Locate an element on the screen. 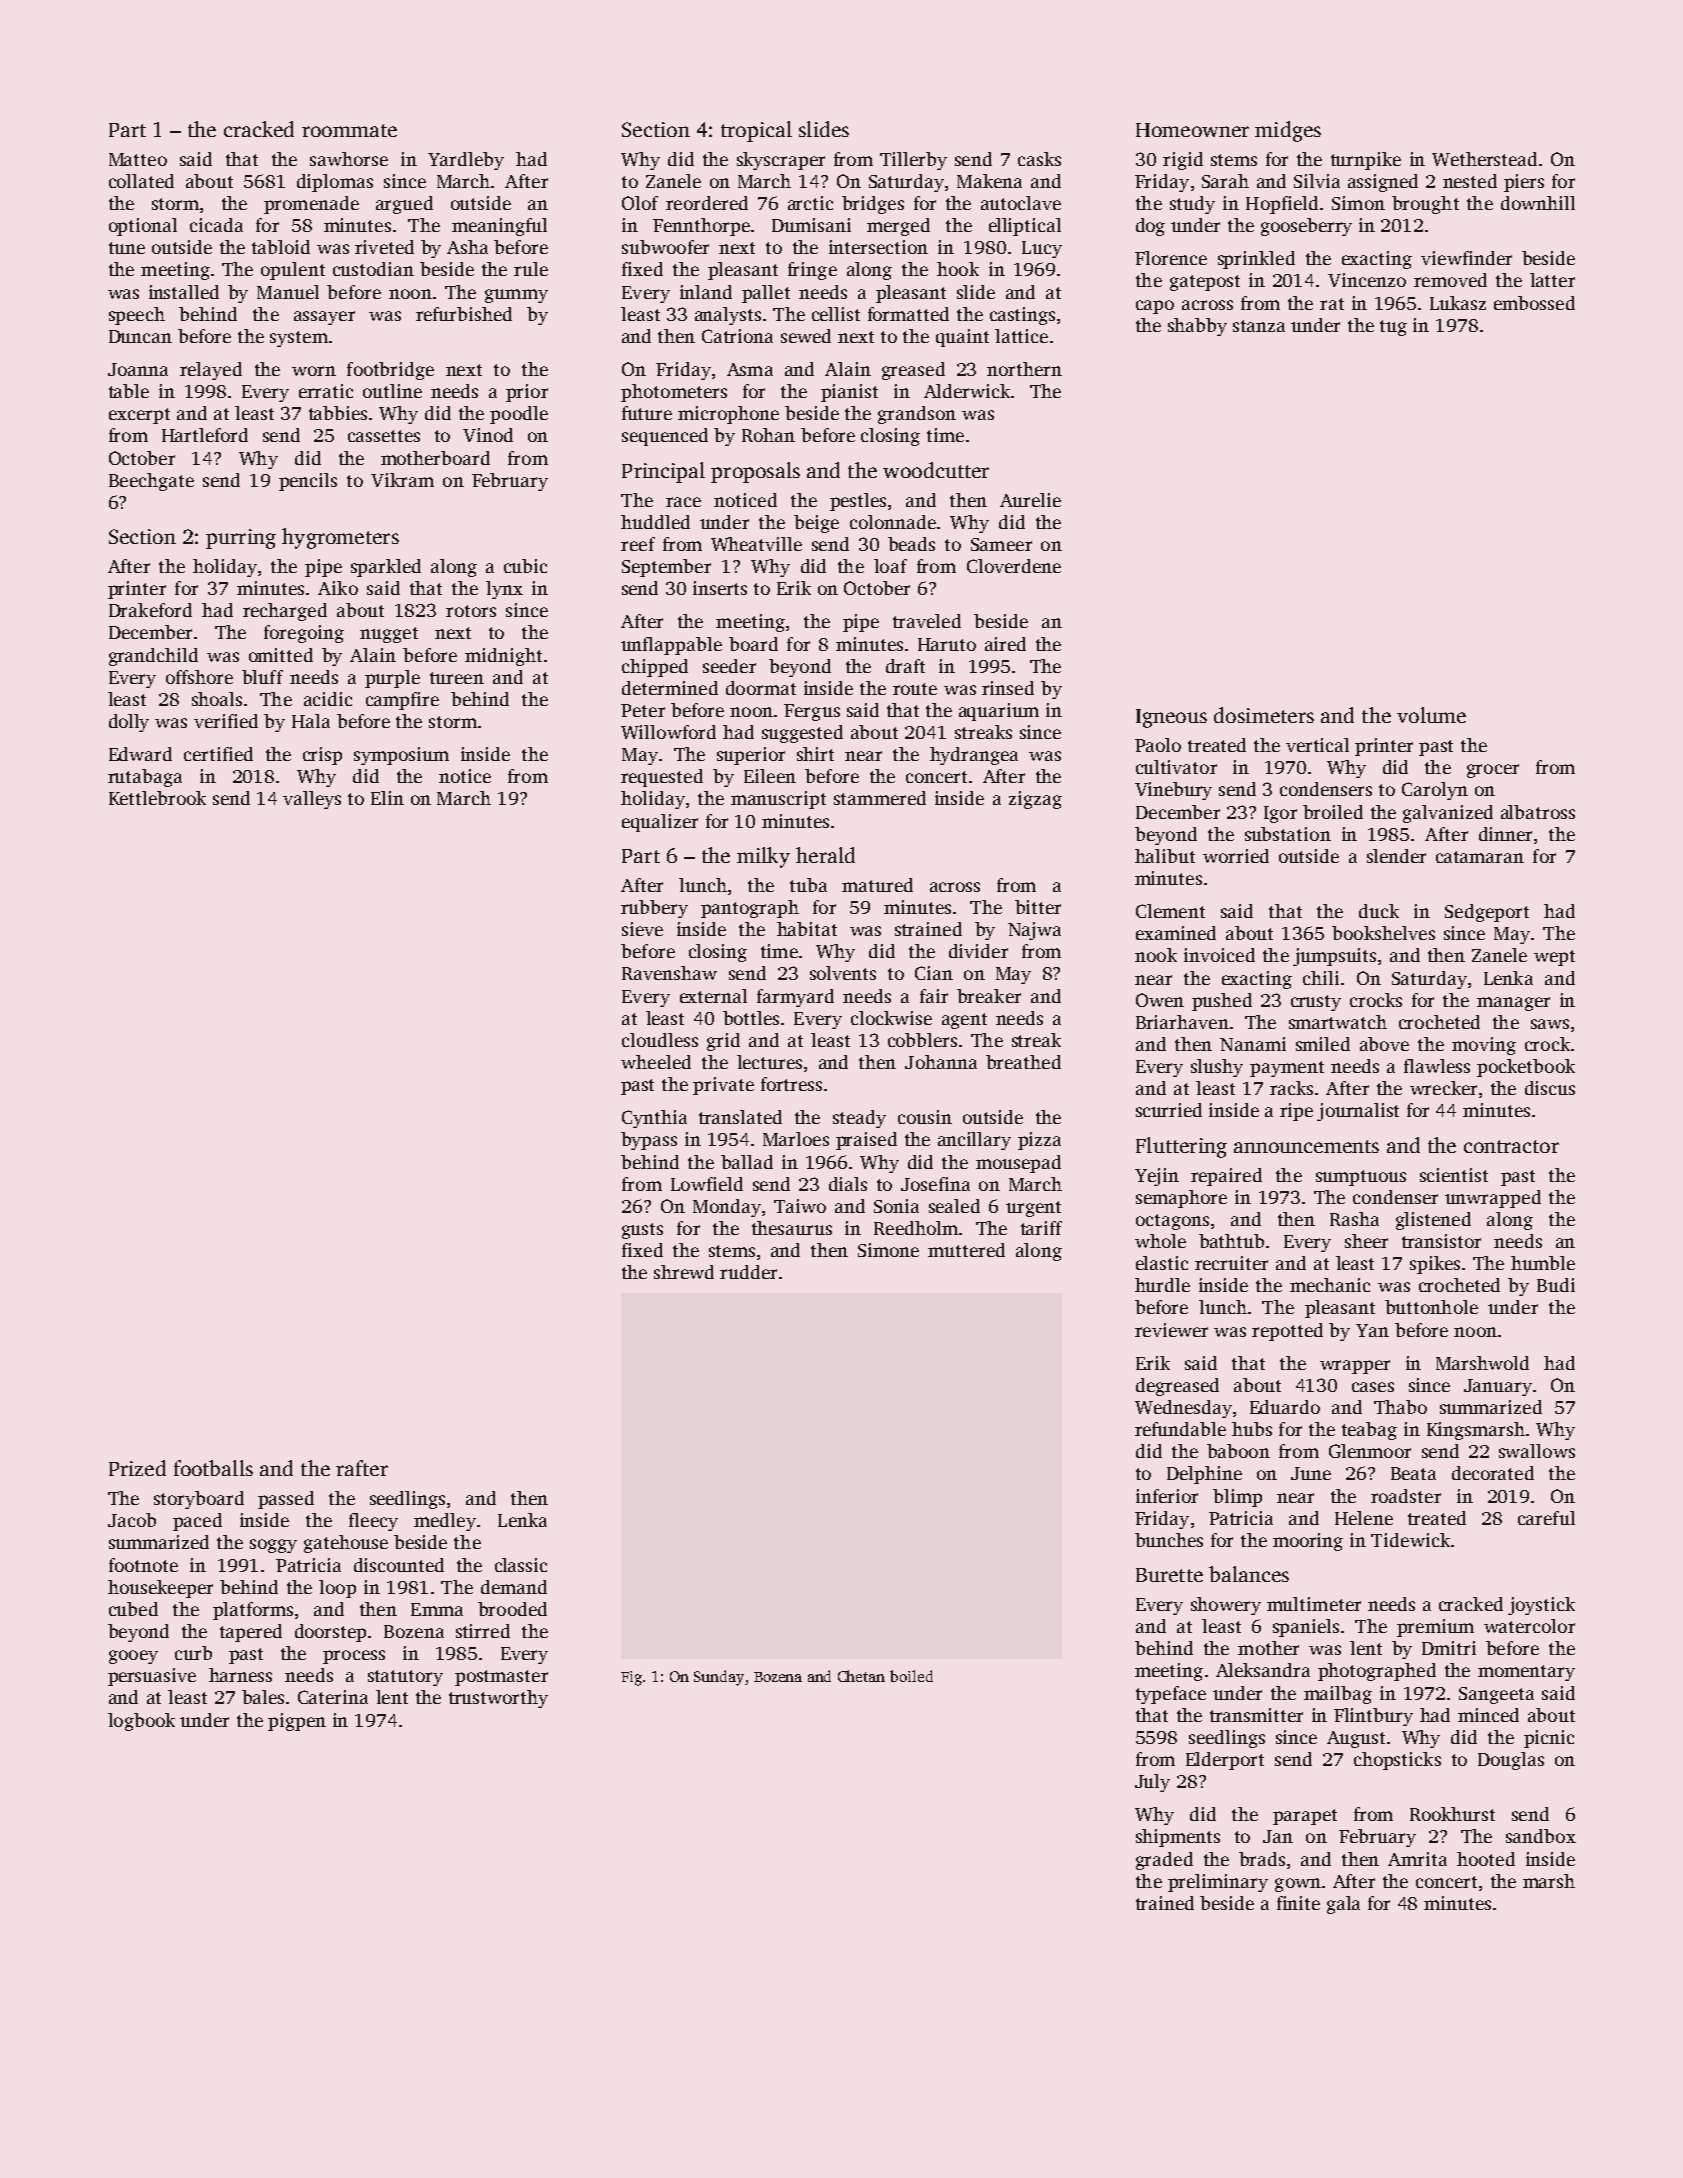 This screenshot has height=2178, width=1683. logbook is located at coordinates (141, 1722).
